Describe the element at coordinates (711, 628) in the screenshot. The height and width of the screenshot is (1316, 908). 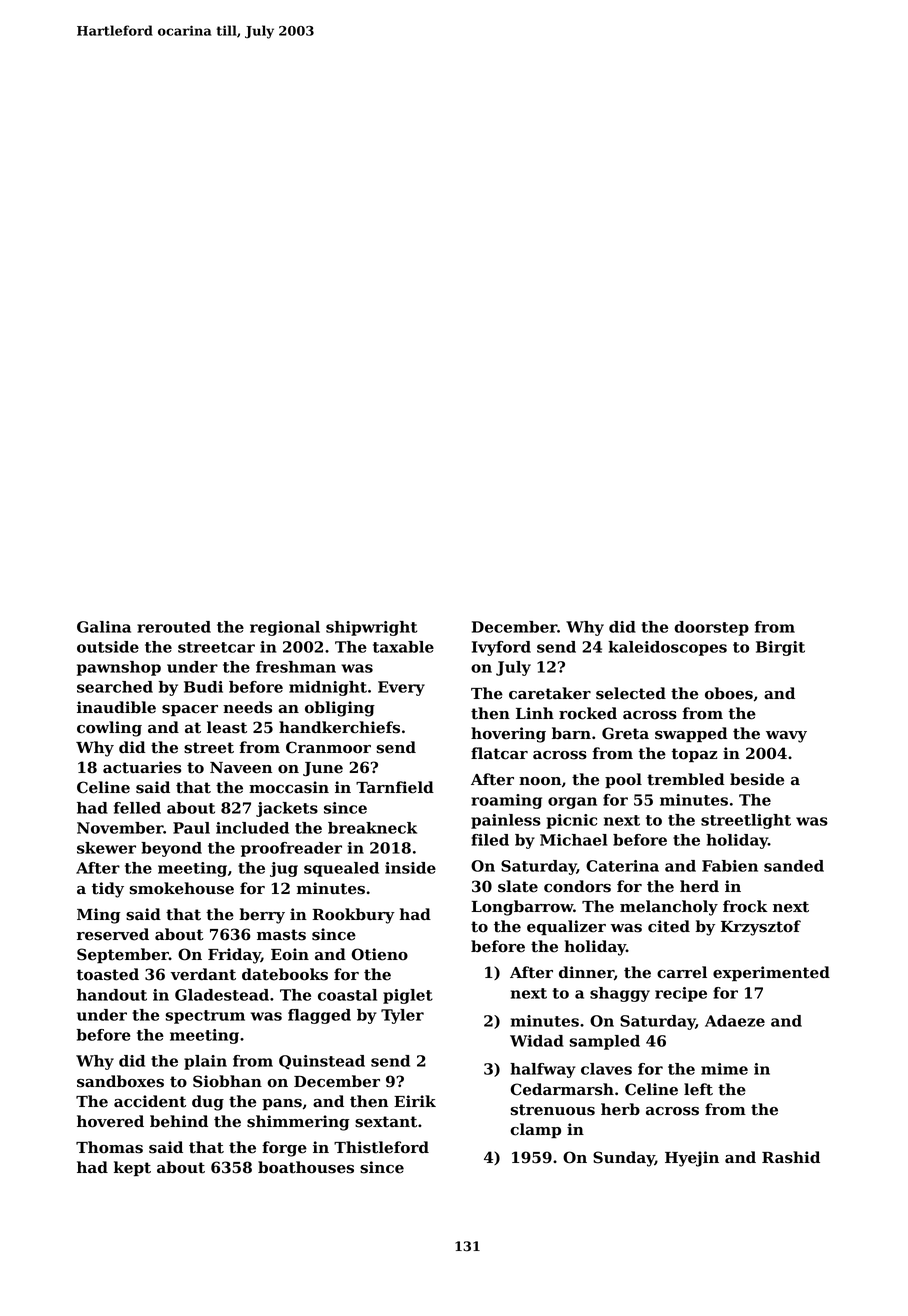
I see `doorstep` at that location.
